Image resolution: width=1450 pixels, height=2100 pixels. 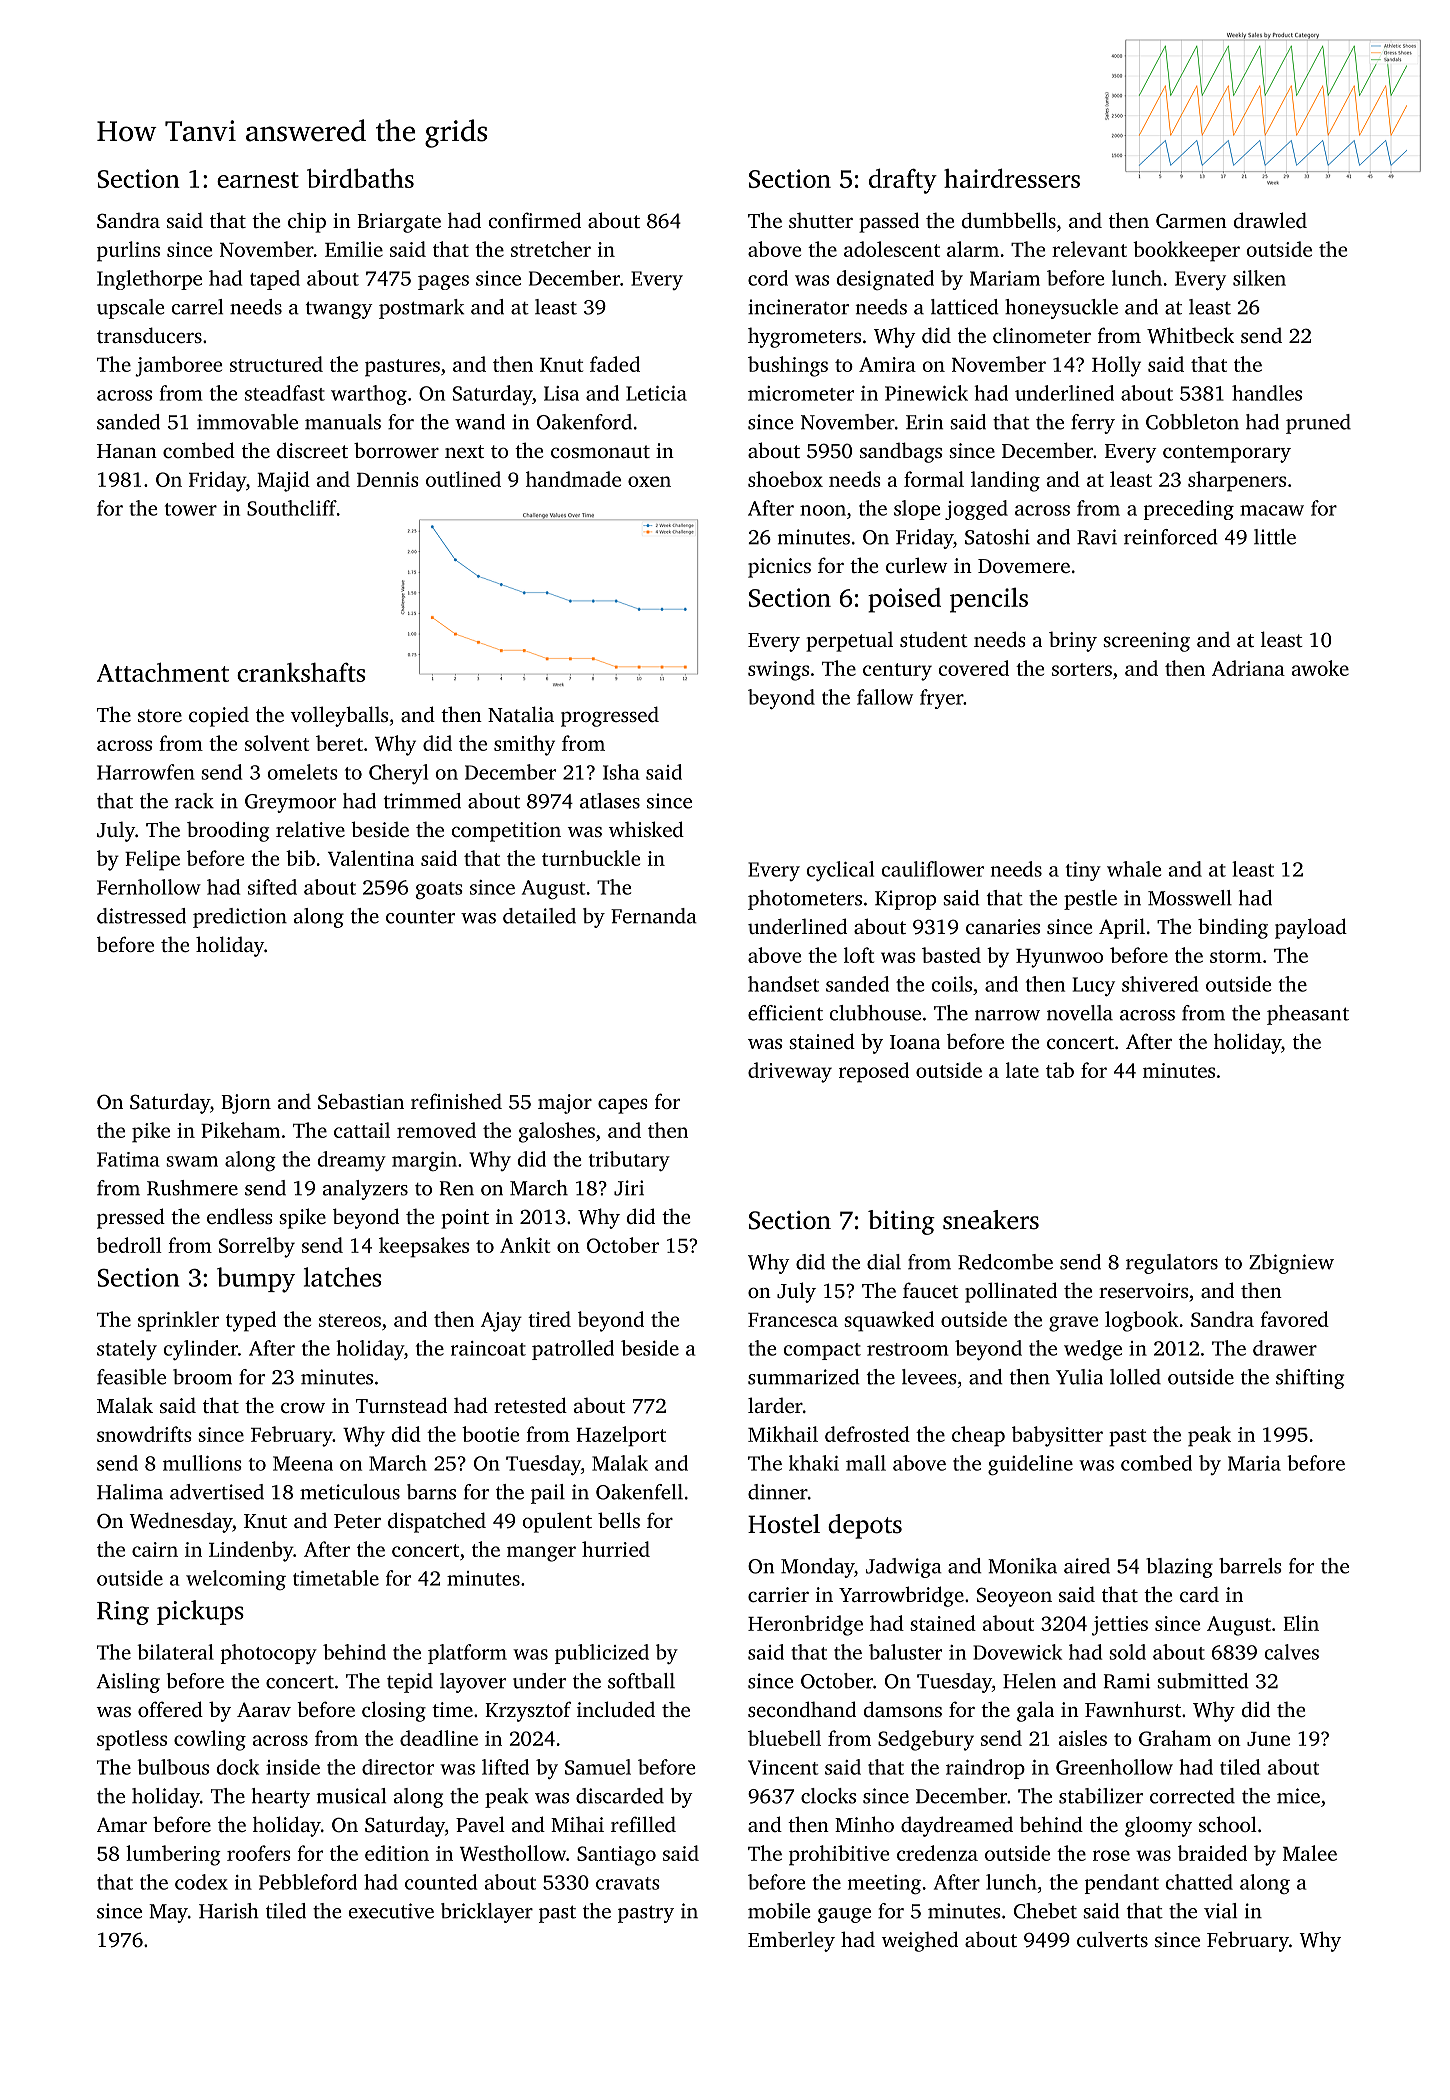 I want to click on ferry, so click(x=1093, y=424).
